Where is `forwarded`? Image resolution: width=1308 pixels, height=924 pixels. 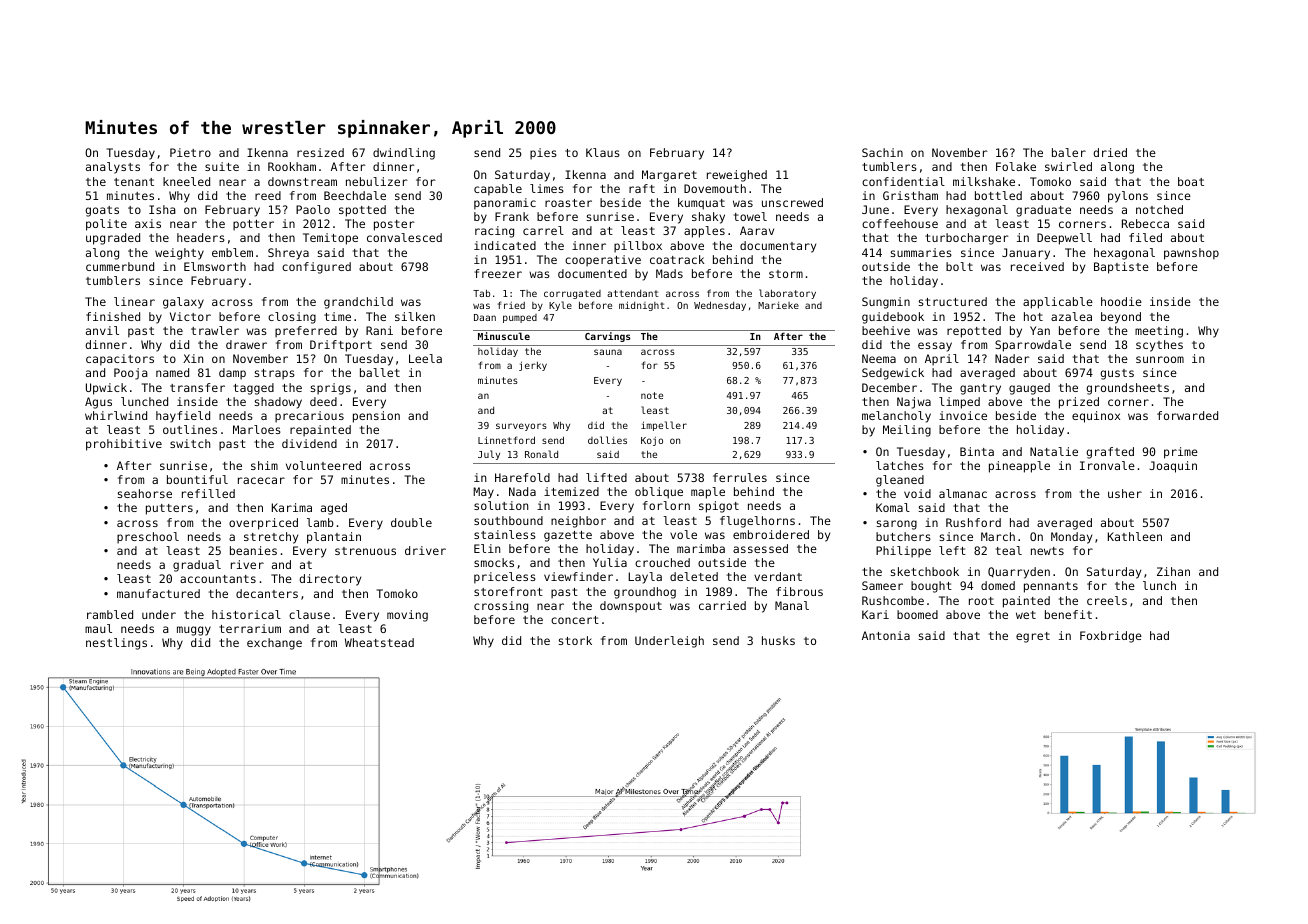 forwarded is located at coordinates (1187, 415).
